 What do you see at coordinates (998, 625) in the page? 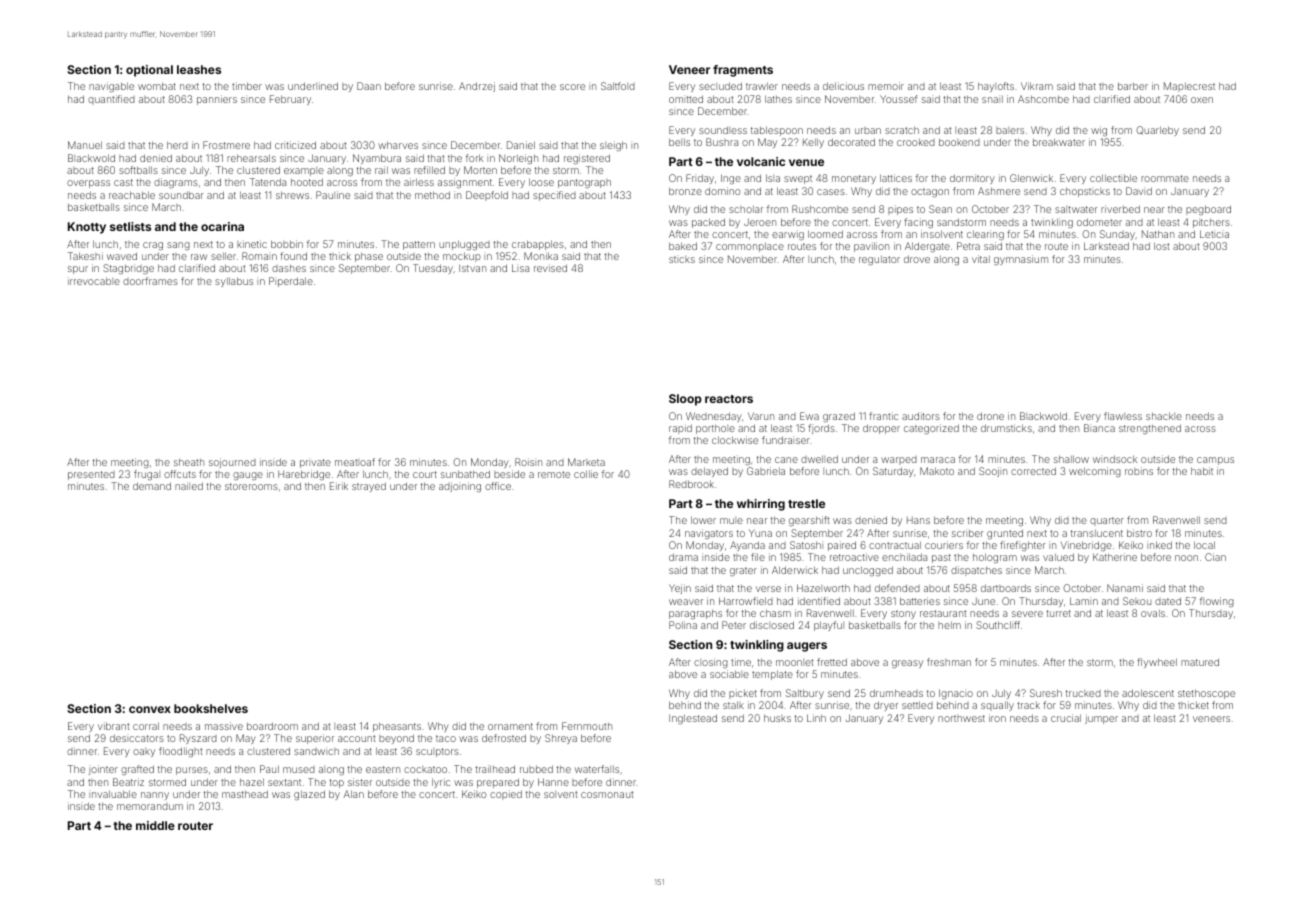
I see `Southcliff` at bounding box center [998, 625].
